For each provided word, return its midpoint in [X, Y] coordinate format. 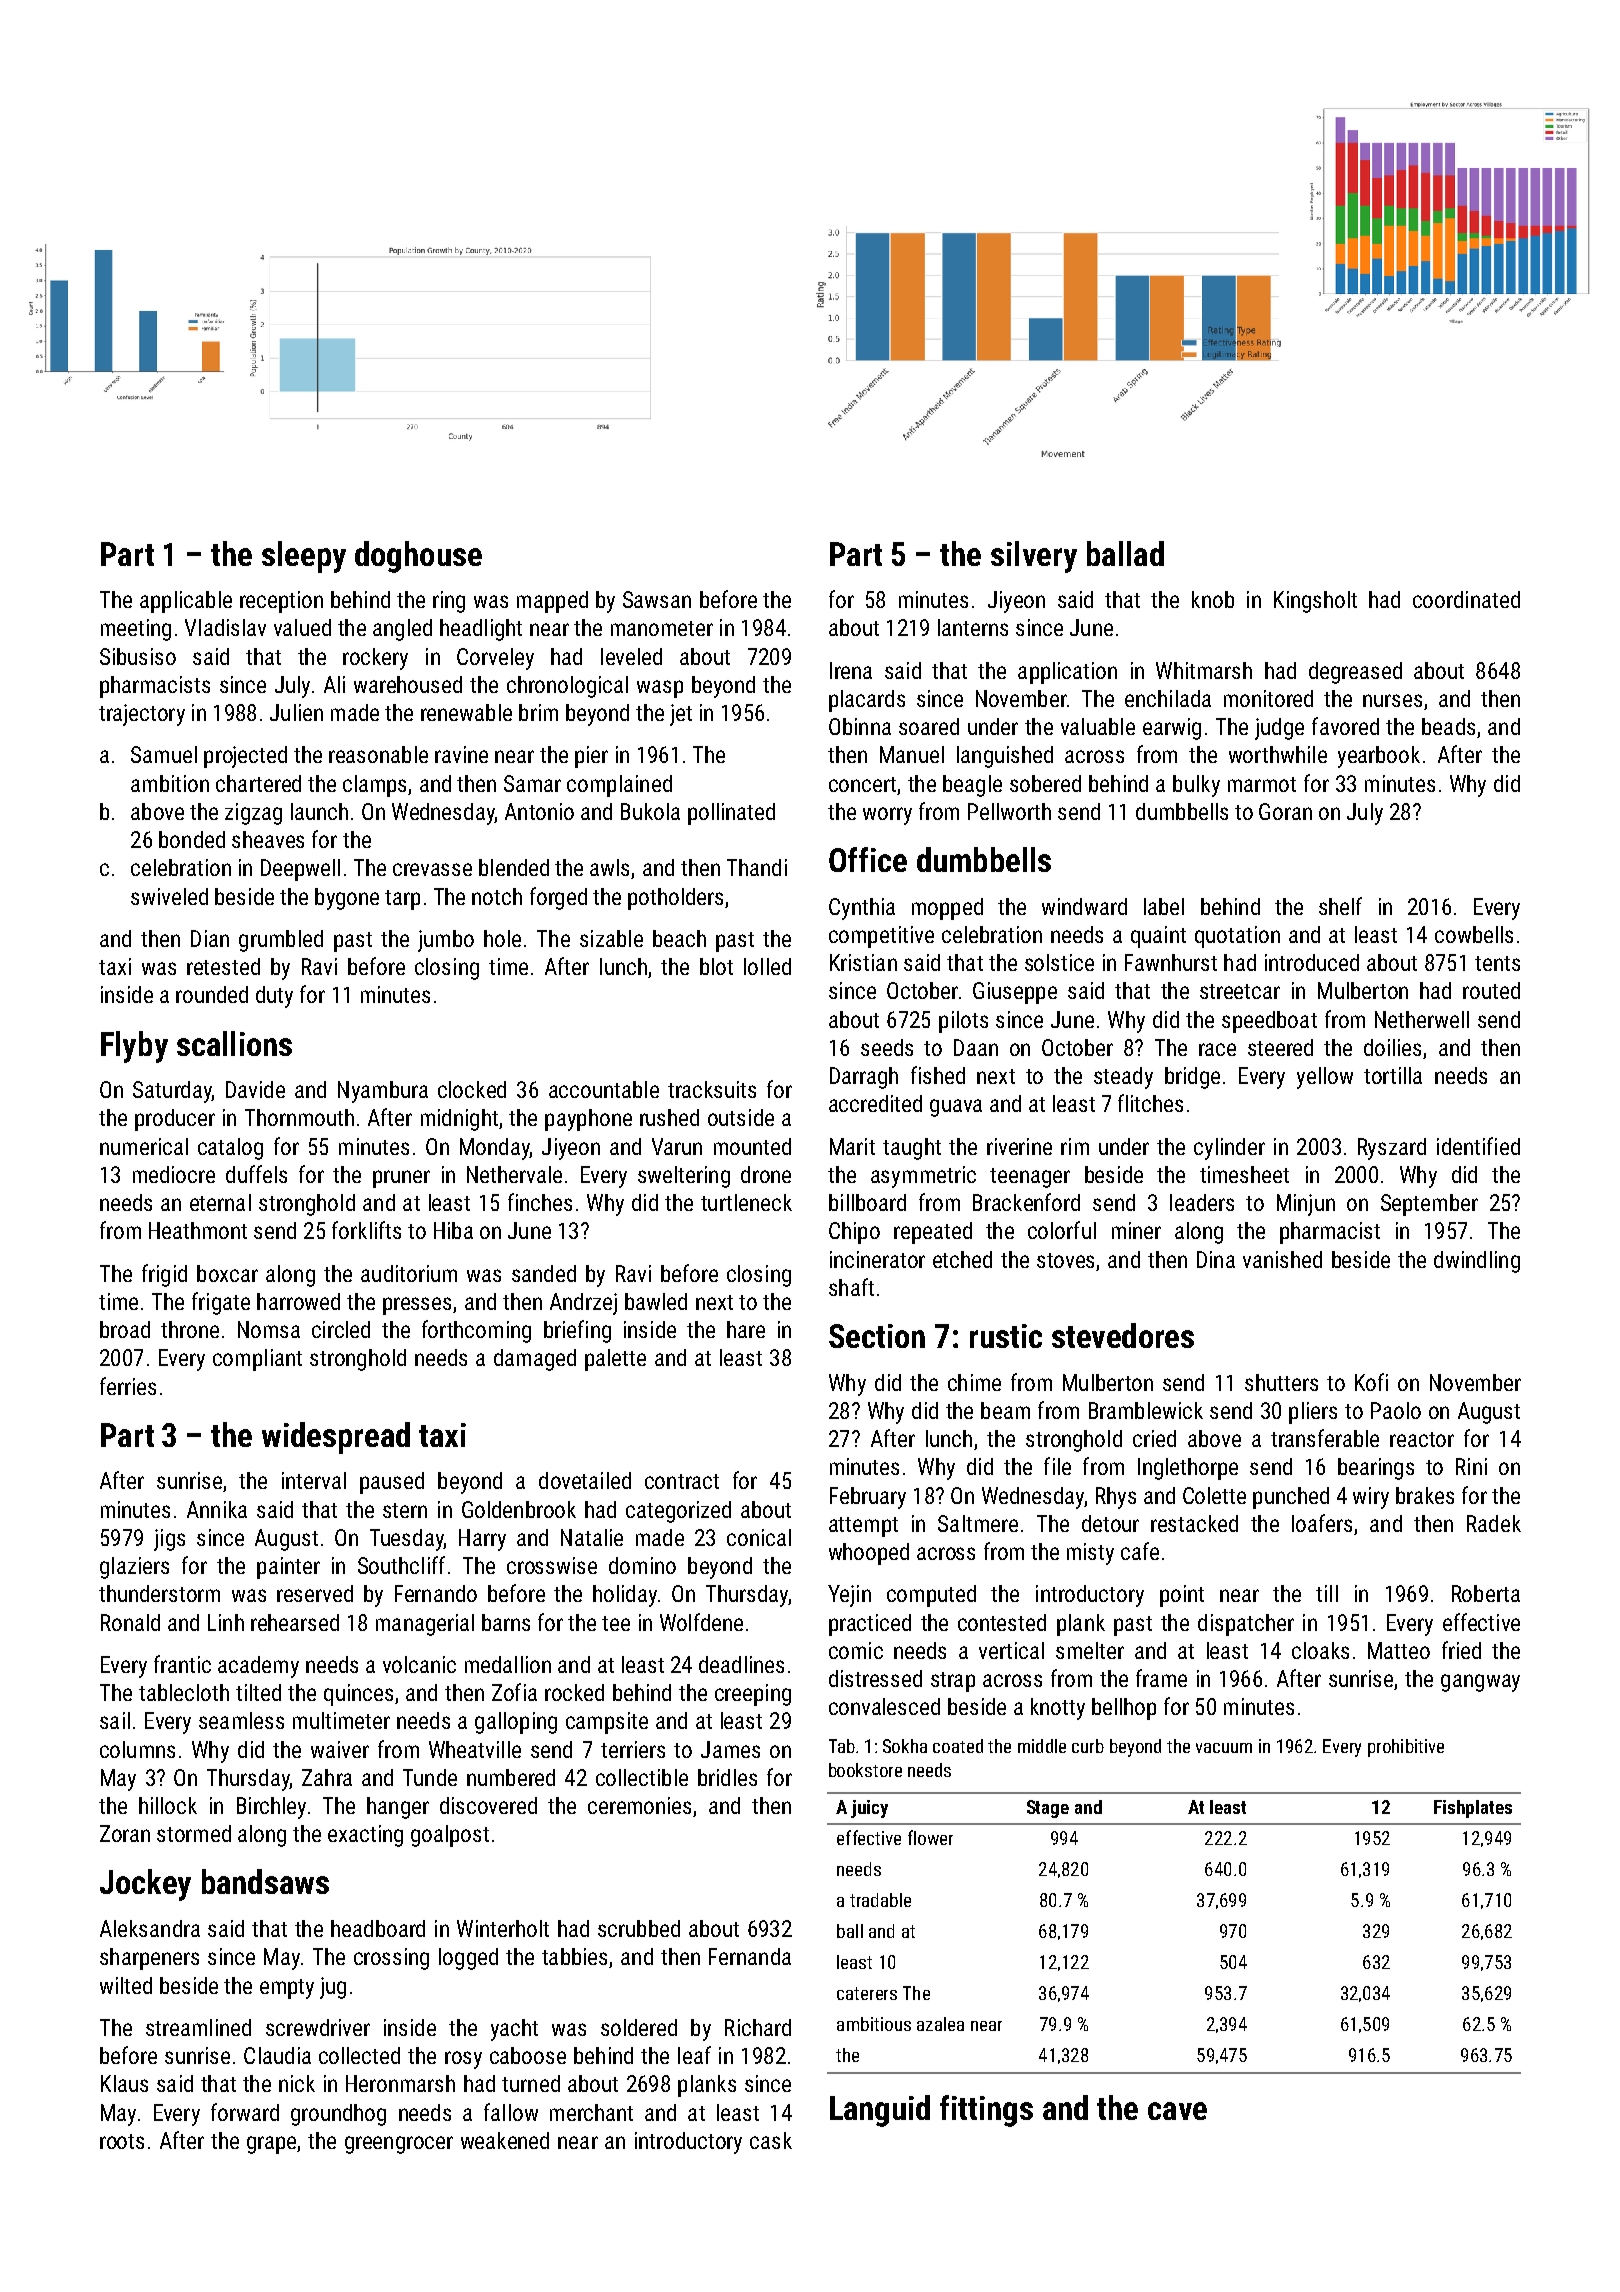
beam [1005, 1410]
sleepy [304, 557]
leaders [1202, 1202]
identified [1478, 1146]
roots [122, 2141]
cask [771, 2140]
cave [1177, 2111]
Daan [976, 1047]
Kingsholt [1315, 602]
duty [274, 997]
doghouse [418, 557]
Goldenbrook [519, 1509]
